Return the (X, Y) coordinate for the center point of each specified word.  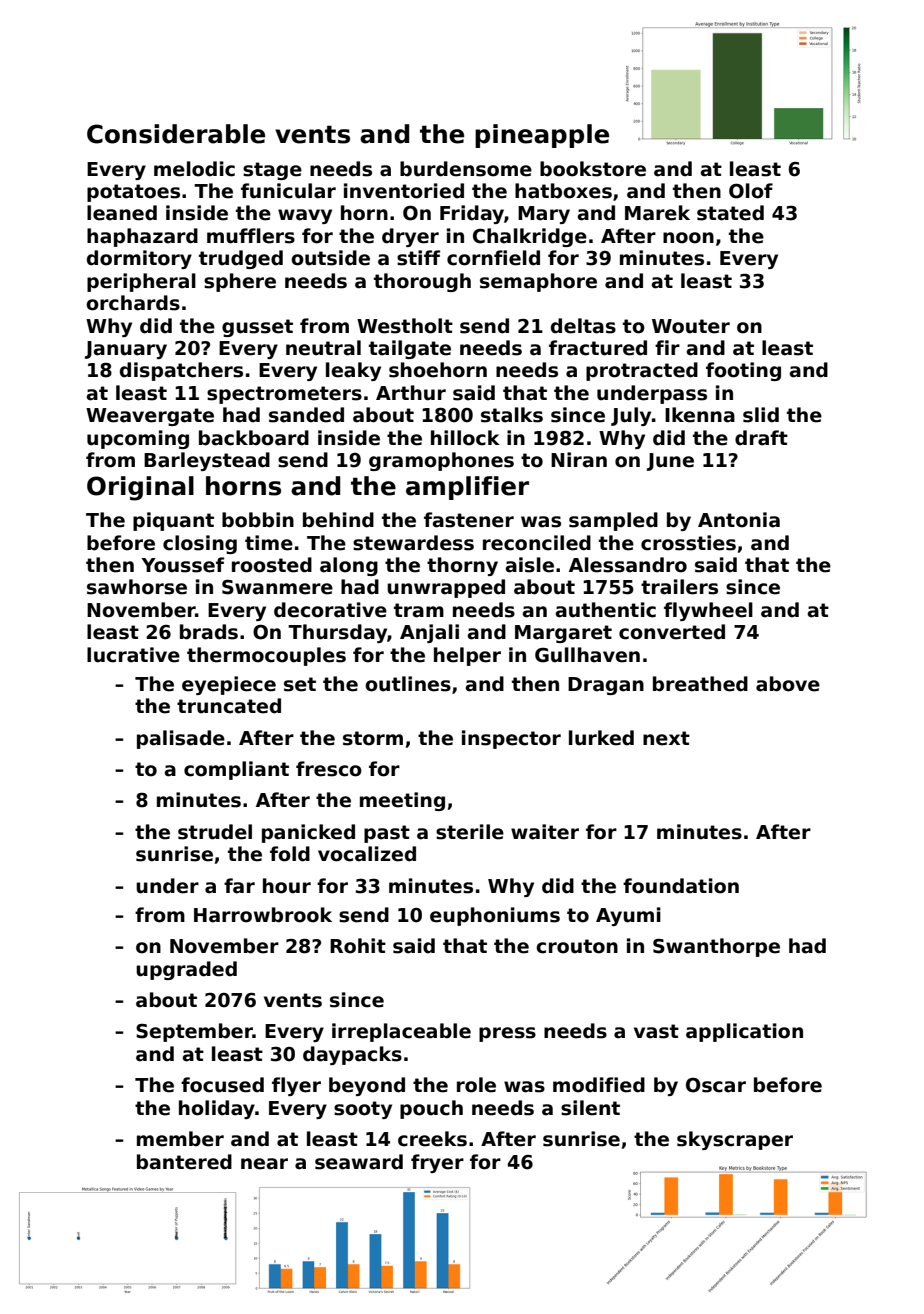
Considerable (176, 134)
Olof (751, 191)
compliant (236, 770)
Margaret (563, 634)
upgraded (186, 970)
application (744, 1032)
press (507, 1034)
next (666, 738)
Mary (544, 215)
